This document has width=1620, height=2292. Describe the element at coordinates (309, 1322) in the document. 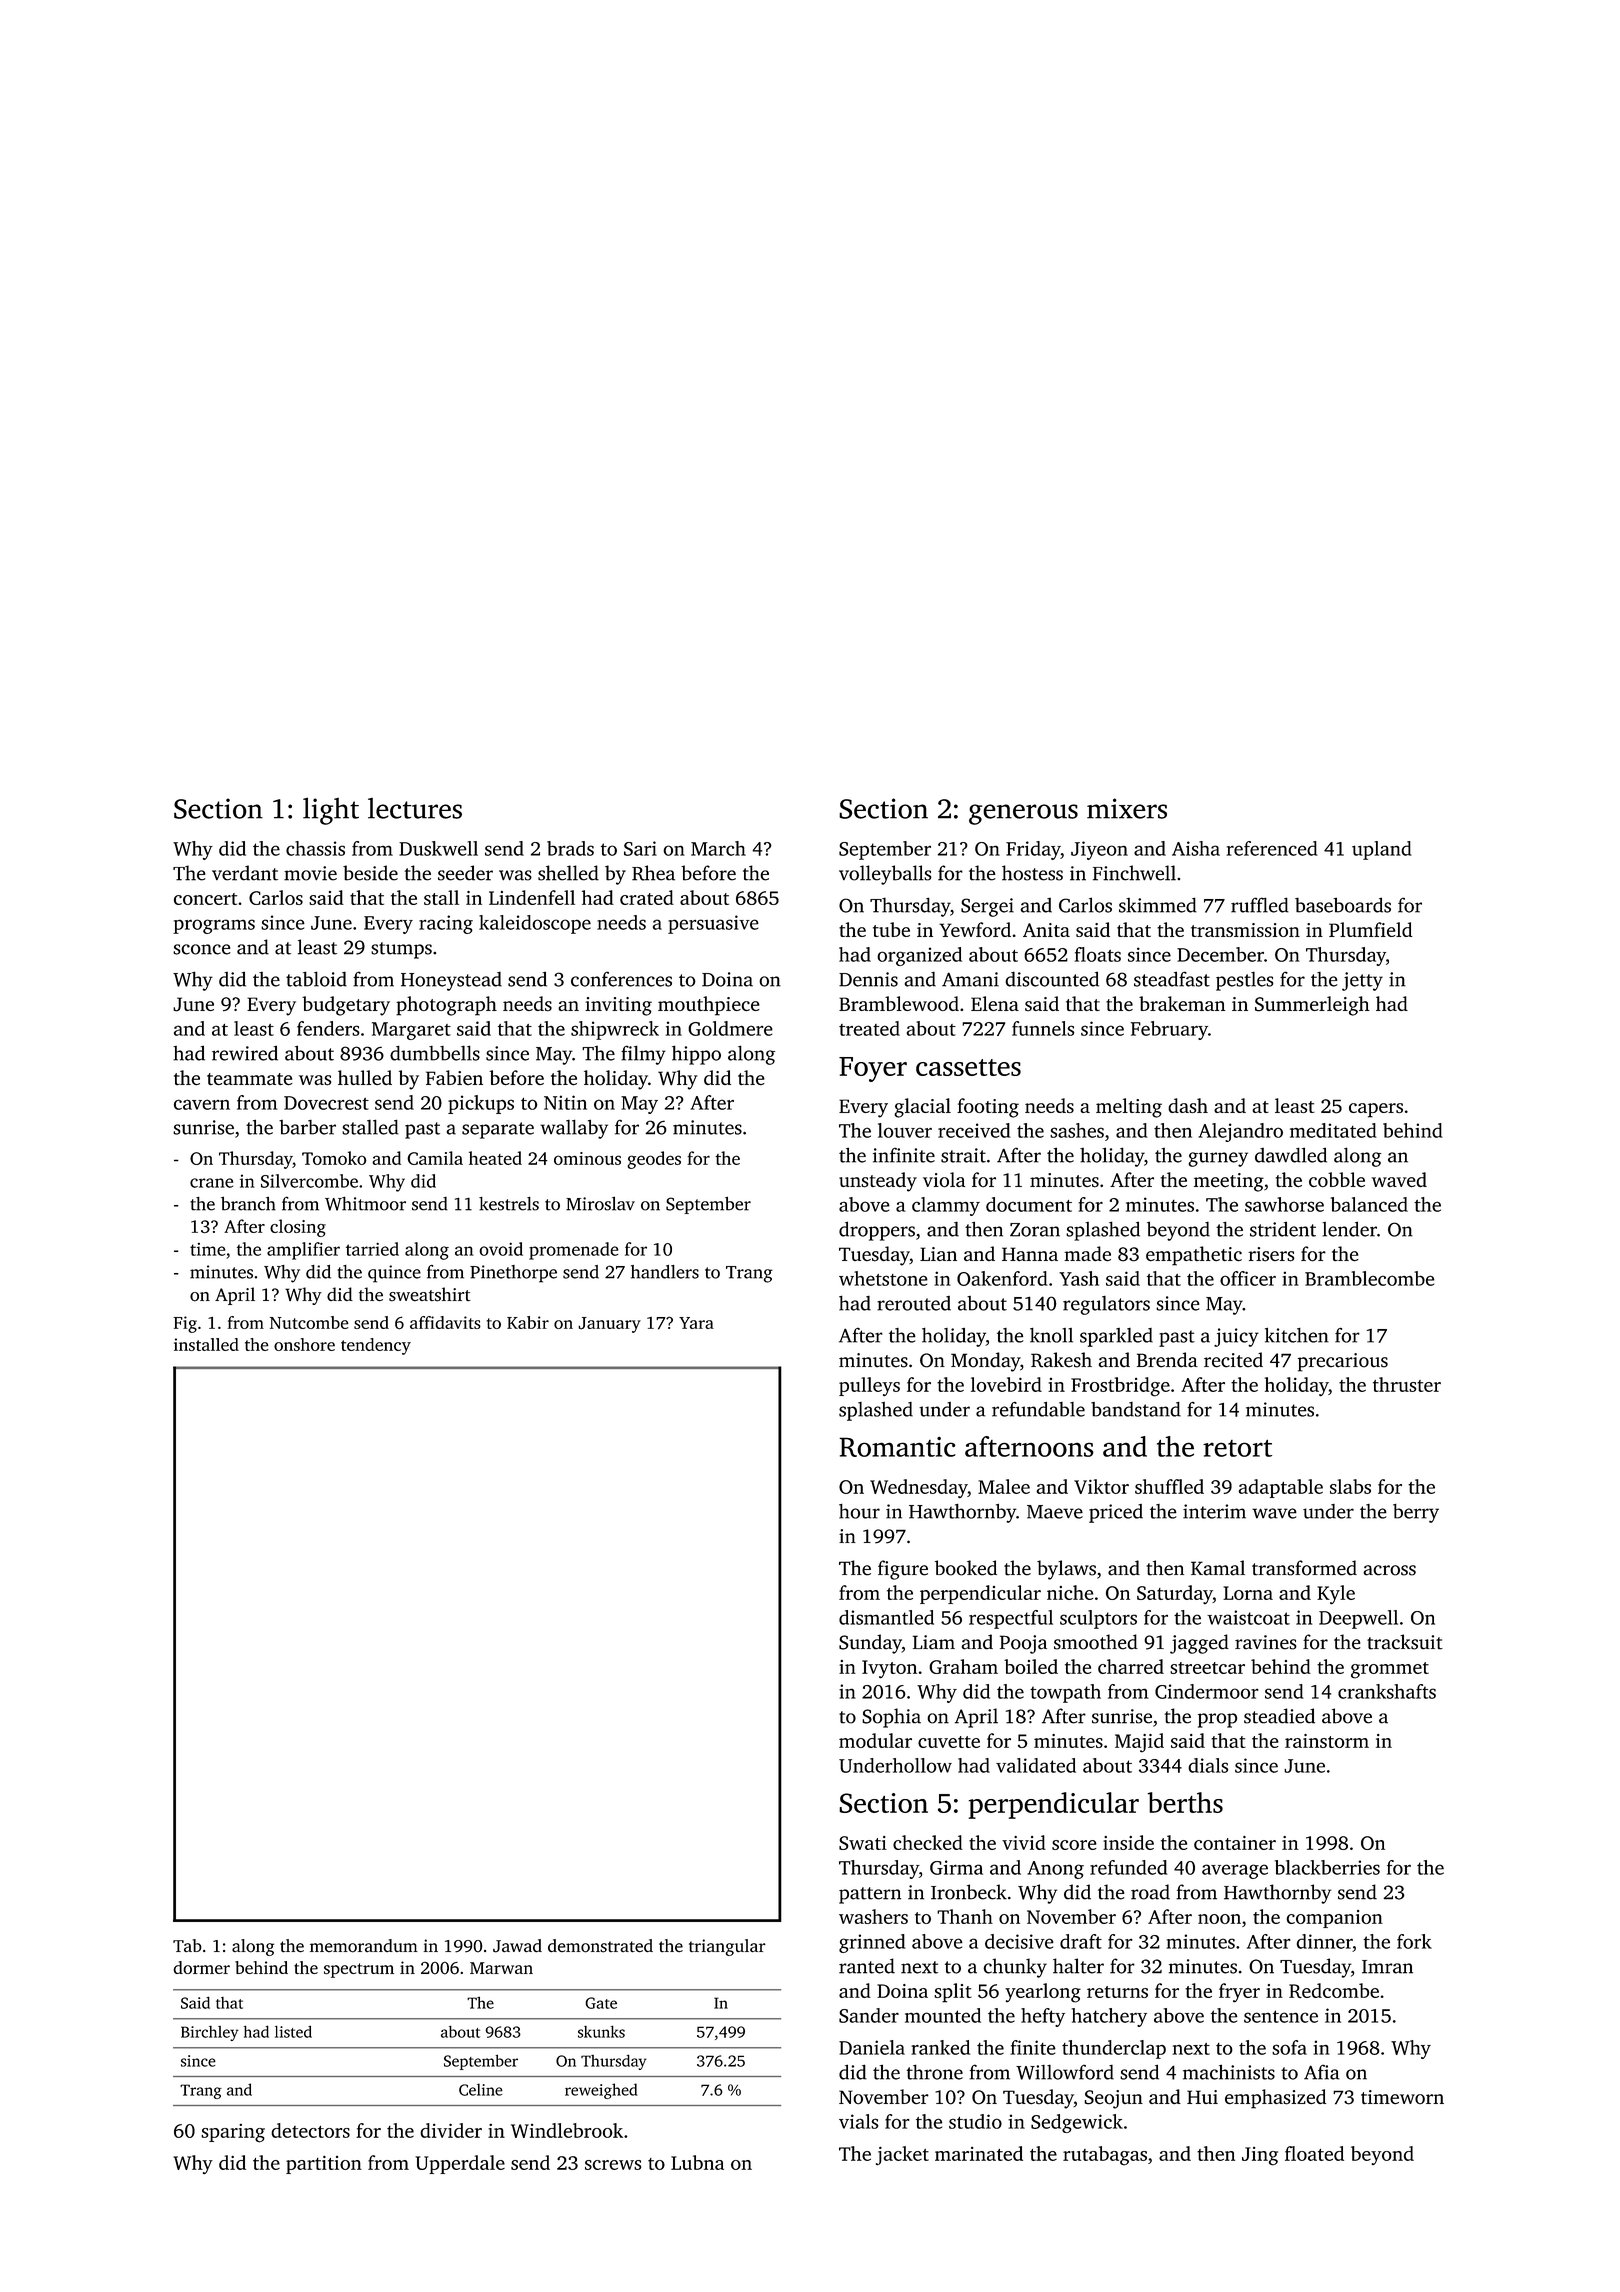

I see `Nutcombe` at that location.
